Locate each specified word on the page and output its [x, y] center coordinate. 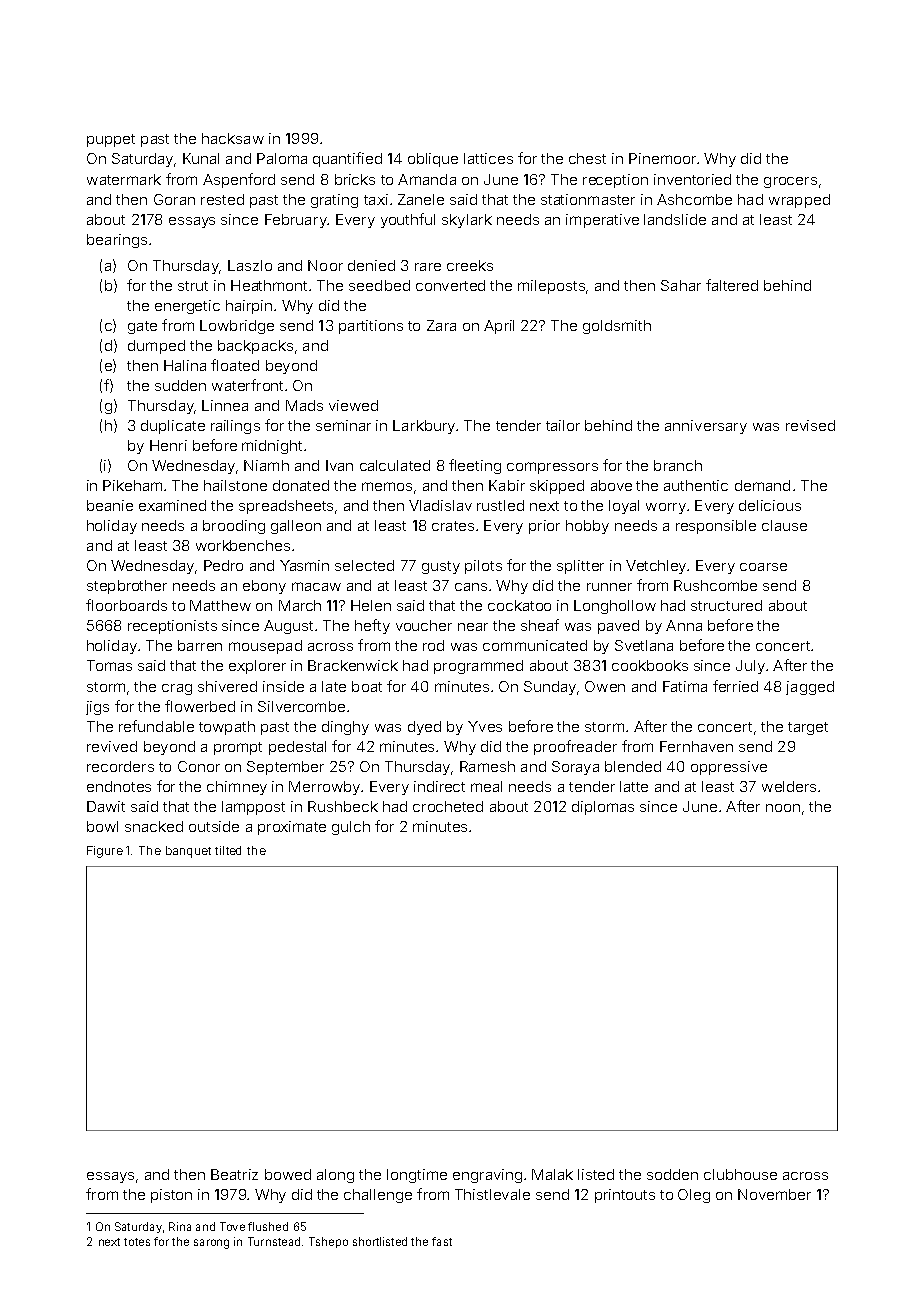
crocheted [448, 806]
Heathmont [269, 285]
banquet [188, 852]
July [750, 667]
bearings [117, 241]
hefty [372, 626]
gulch [351, 828]
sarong [211, 1244]
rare [428, 267]
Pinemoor [662, 158]
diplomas [603, 808]
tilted [228, 850]
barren [200, 645]
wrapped [799, 201]
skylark [467, 221]
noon [783, 808]
